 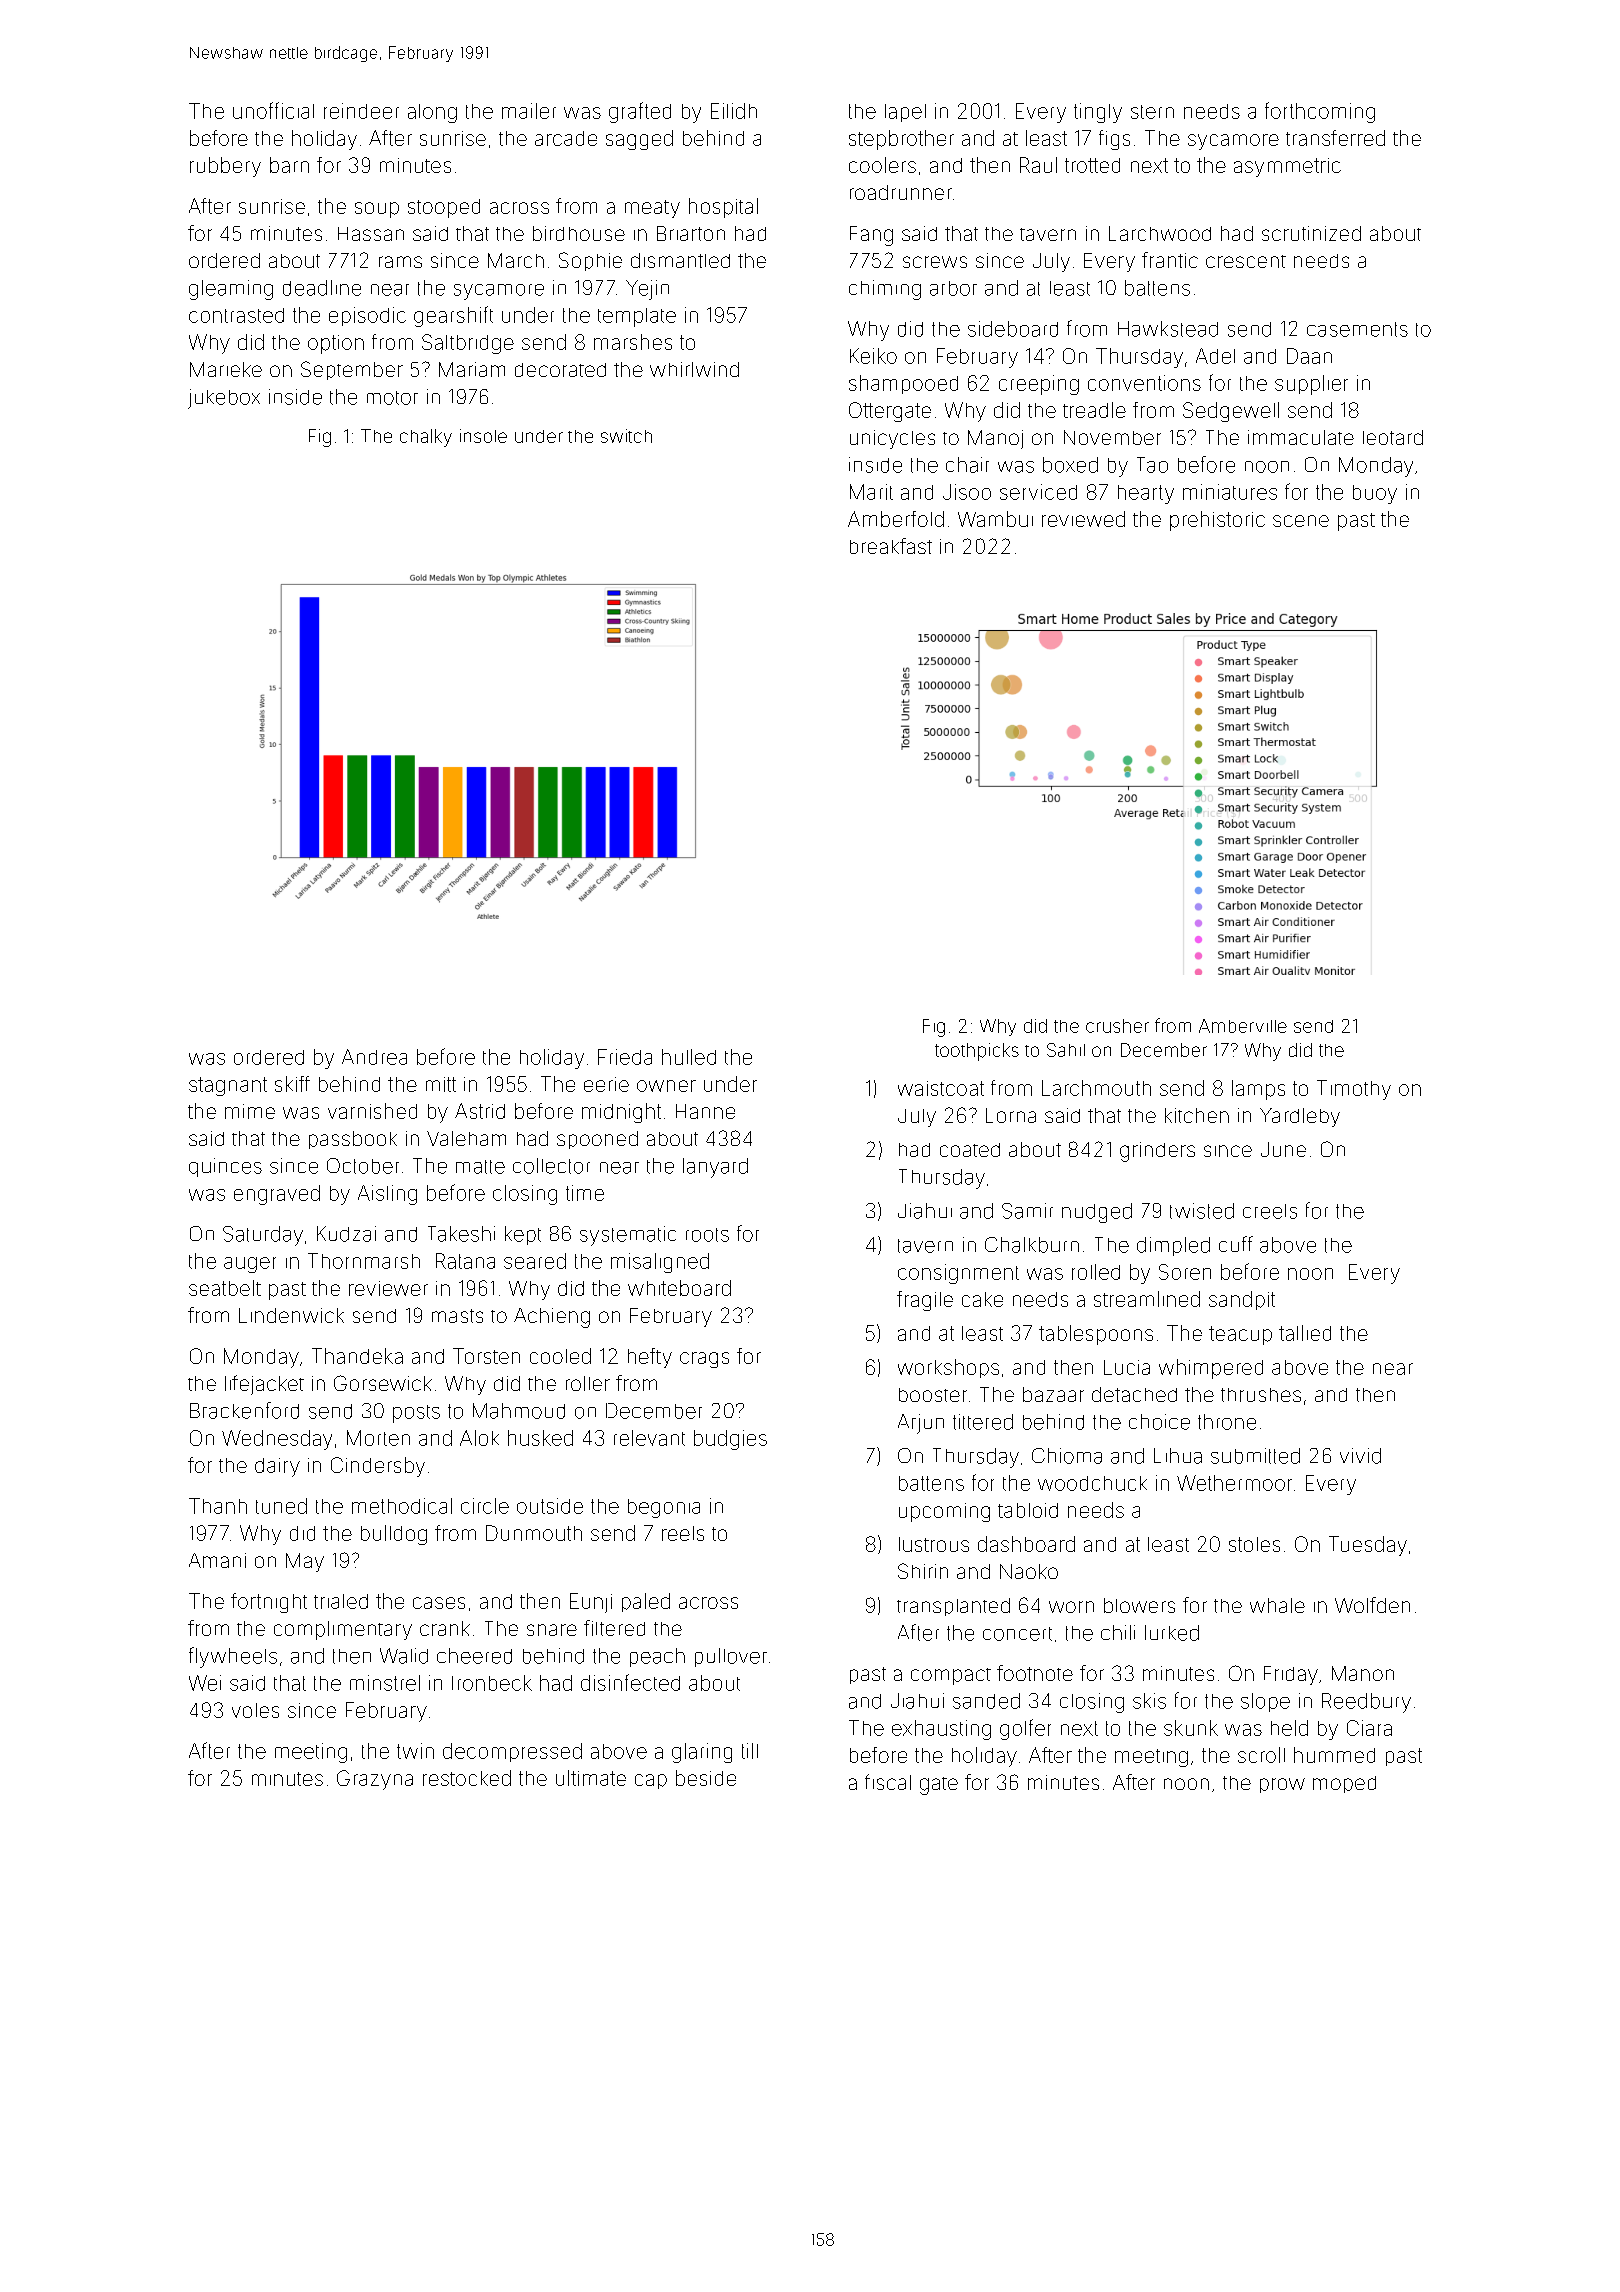 I want to click on decompressed, so click(x=512, y=1752).
